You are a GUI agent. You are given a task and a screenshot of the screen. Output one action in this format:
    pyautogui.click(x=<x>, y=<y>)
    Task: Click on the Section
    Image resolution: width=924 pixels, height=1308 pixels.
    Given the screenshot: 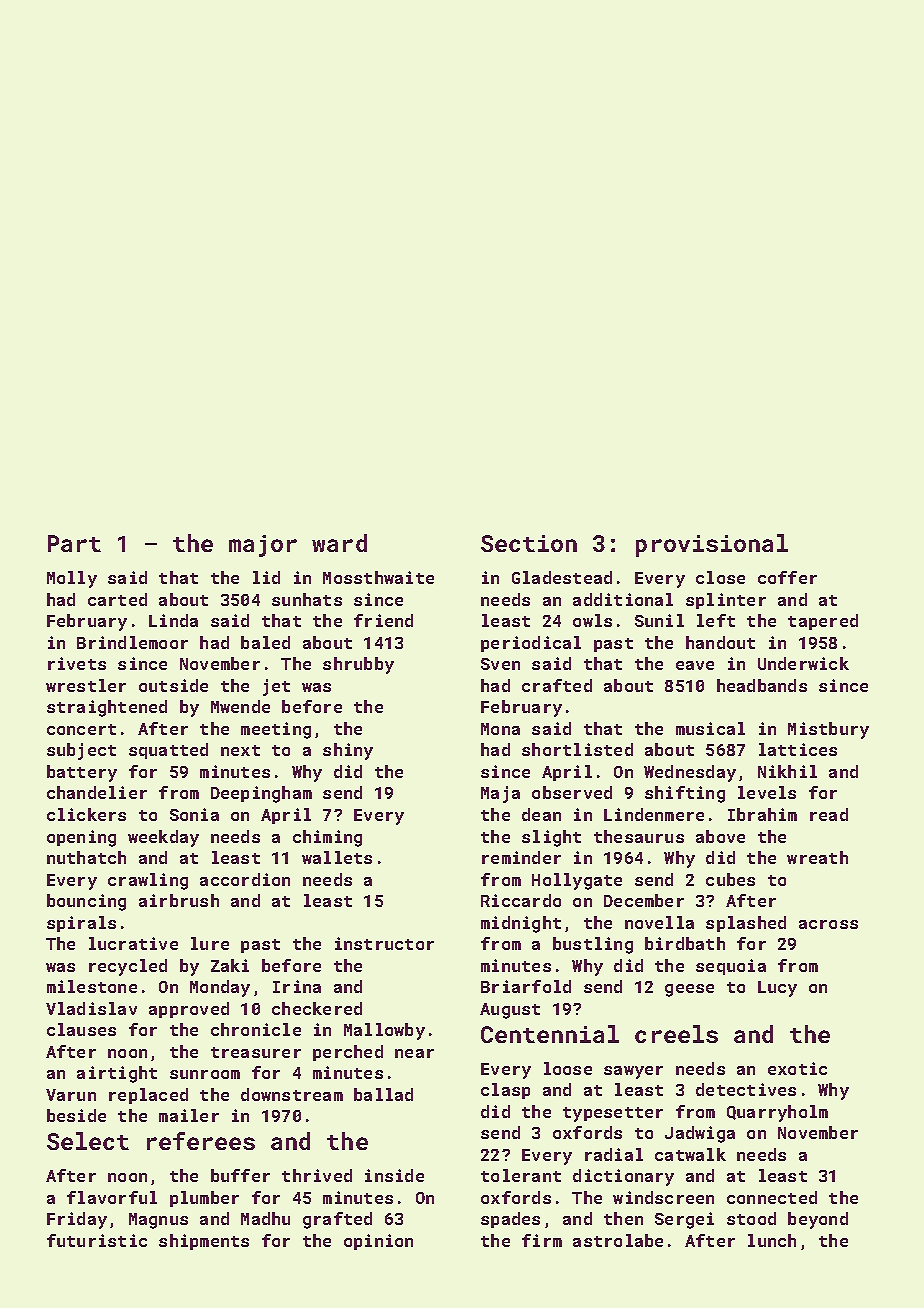 What is the action you would take?
    pyautogui.click(x=529, y=543)
